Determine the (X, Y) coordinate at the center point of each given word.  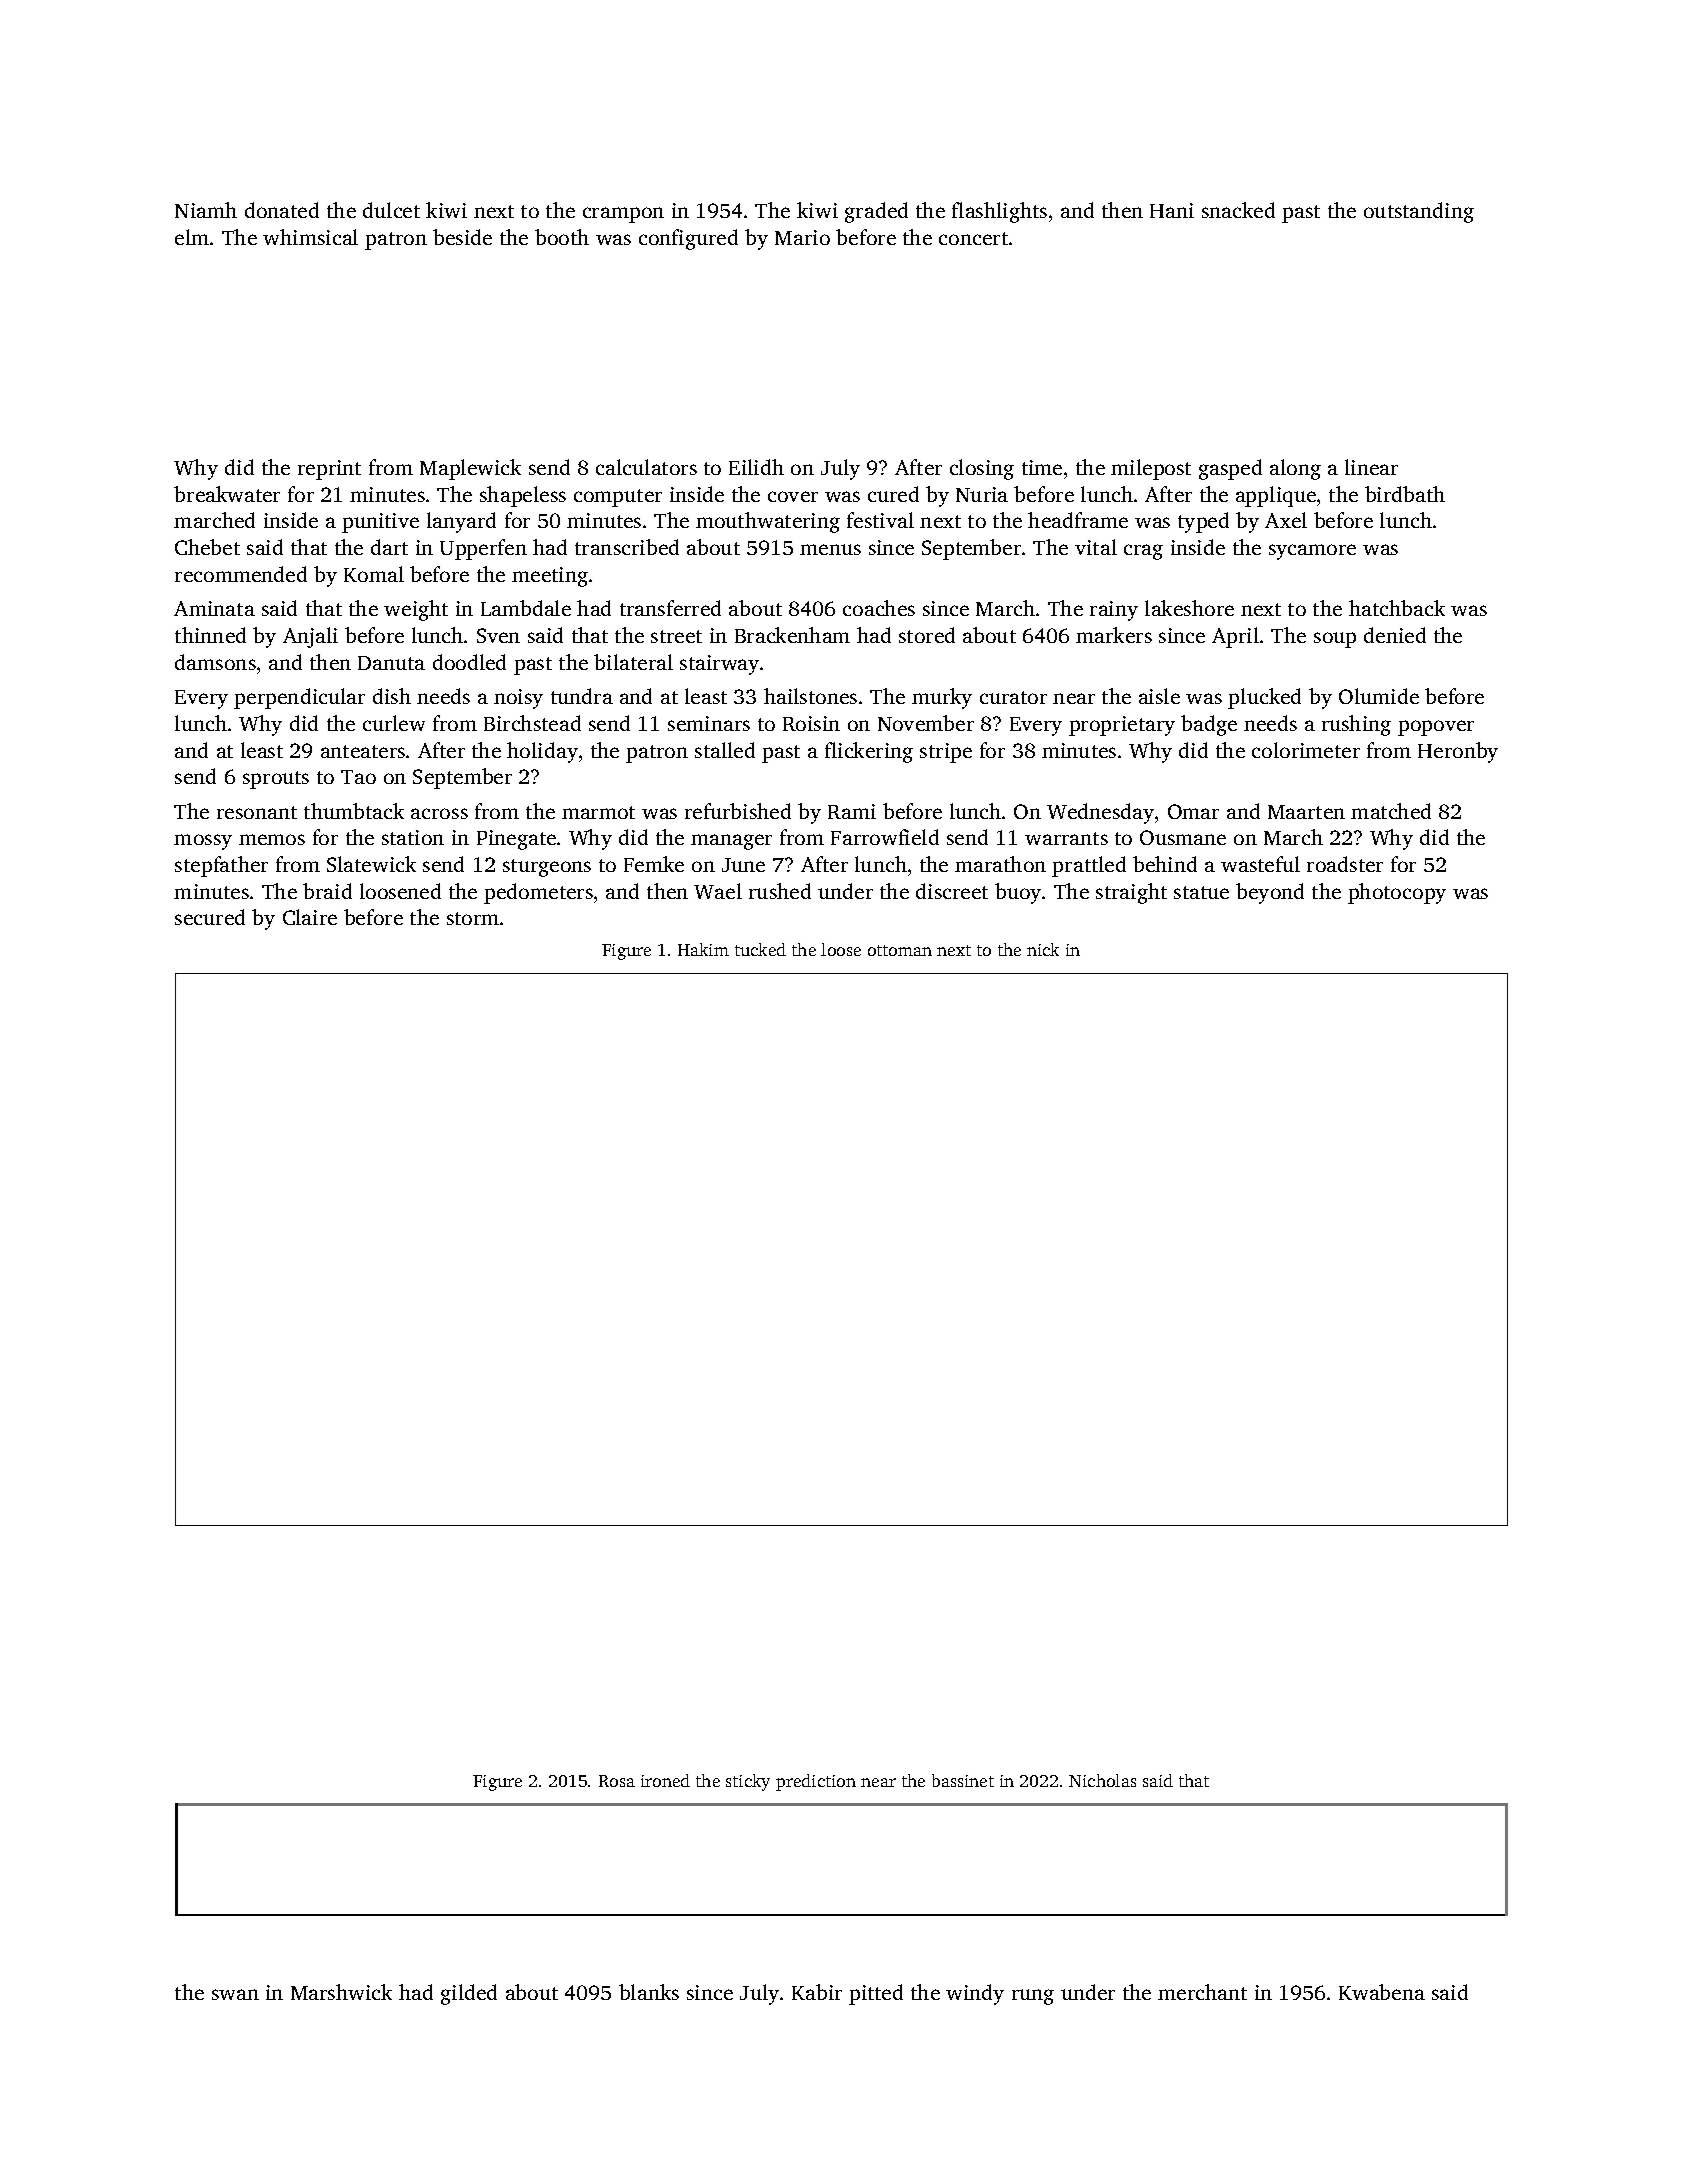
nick (1043, 949)
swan (235, 1994)
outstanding (1419, 212)
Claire (310, 917)
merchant (1202, 1992)
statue (1201, 892)
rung (1033, 1997)
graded (876, 212)
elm (192, 237)
